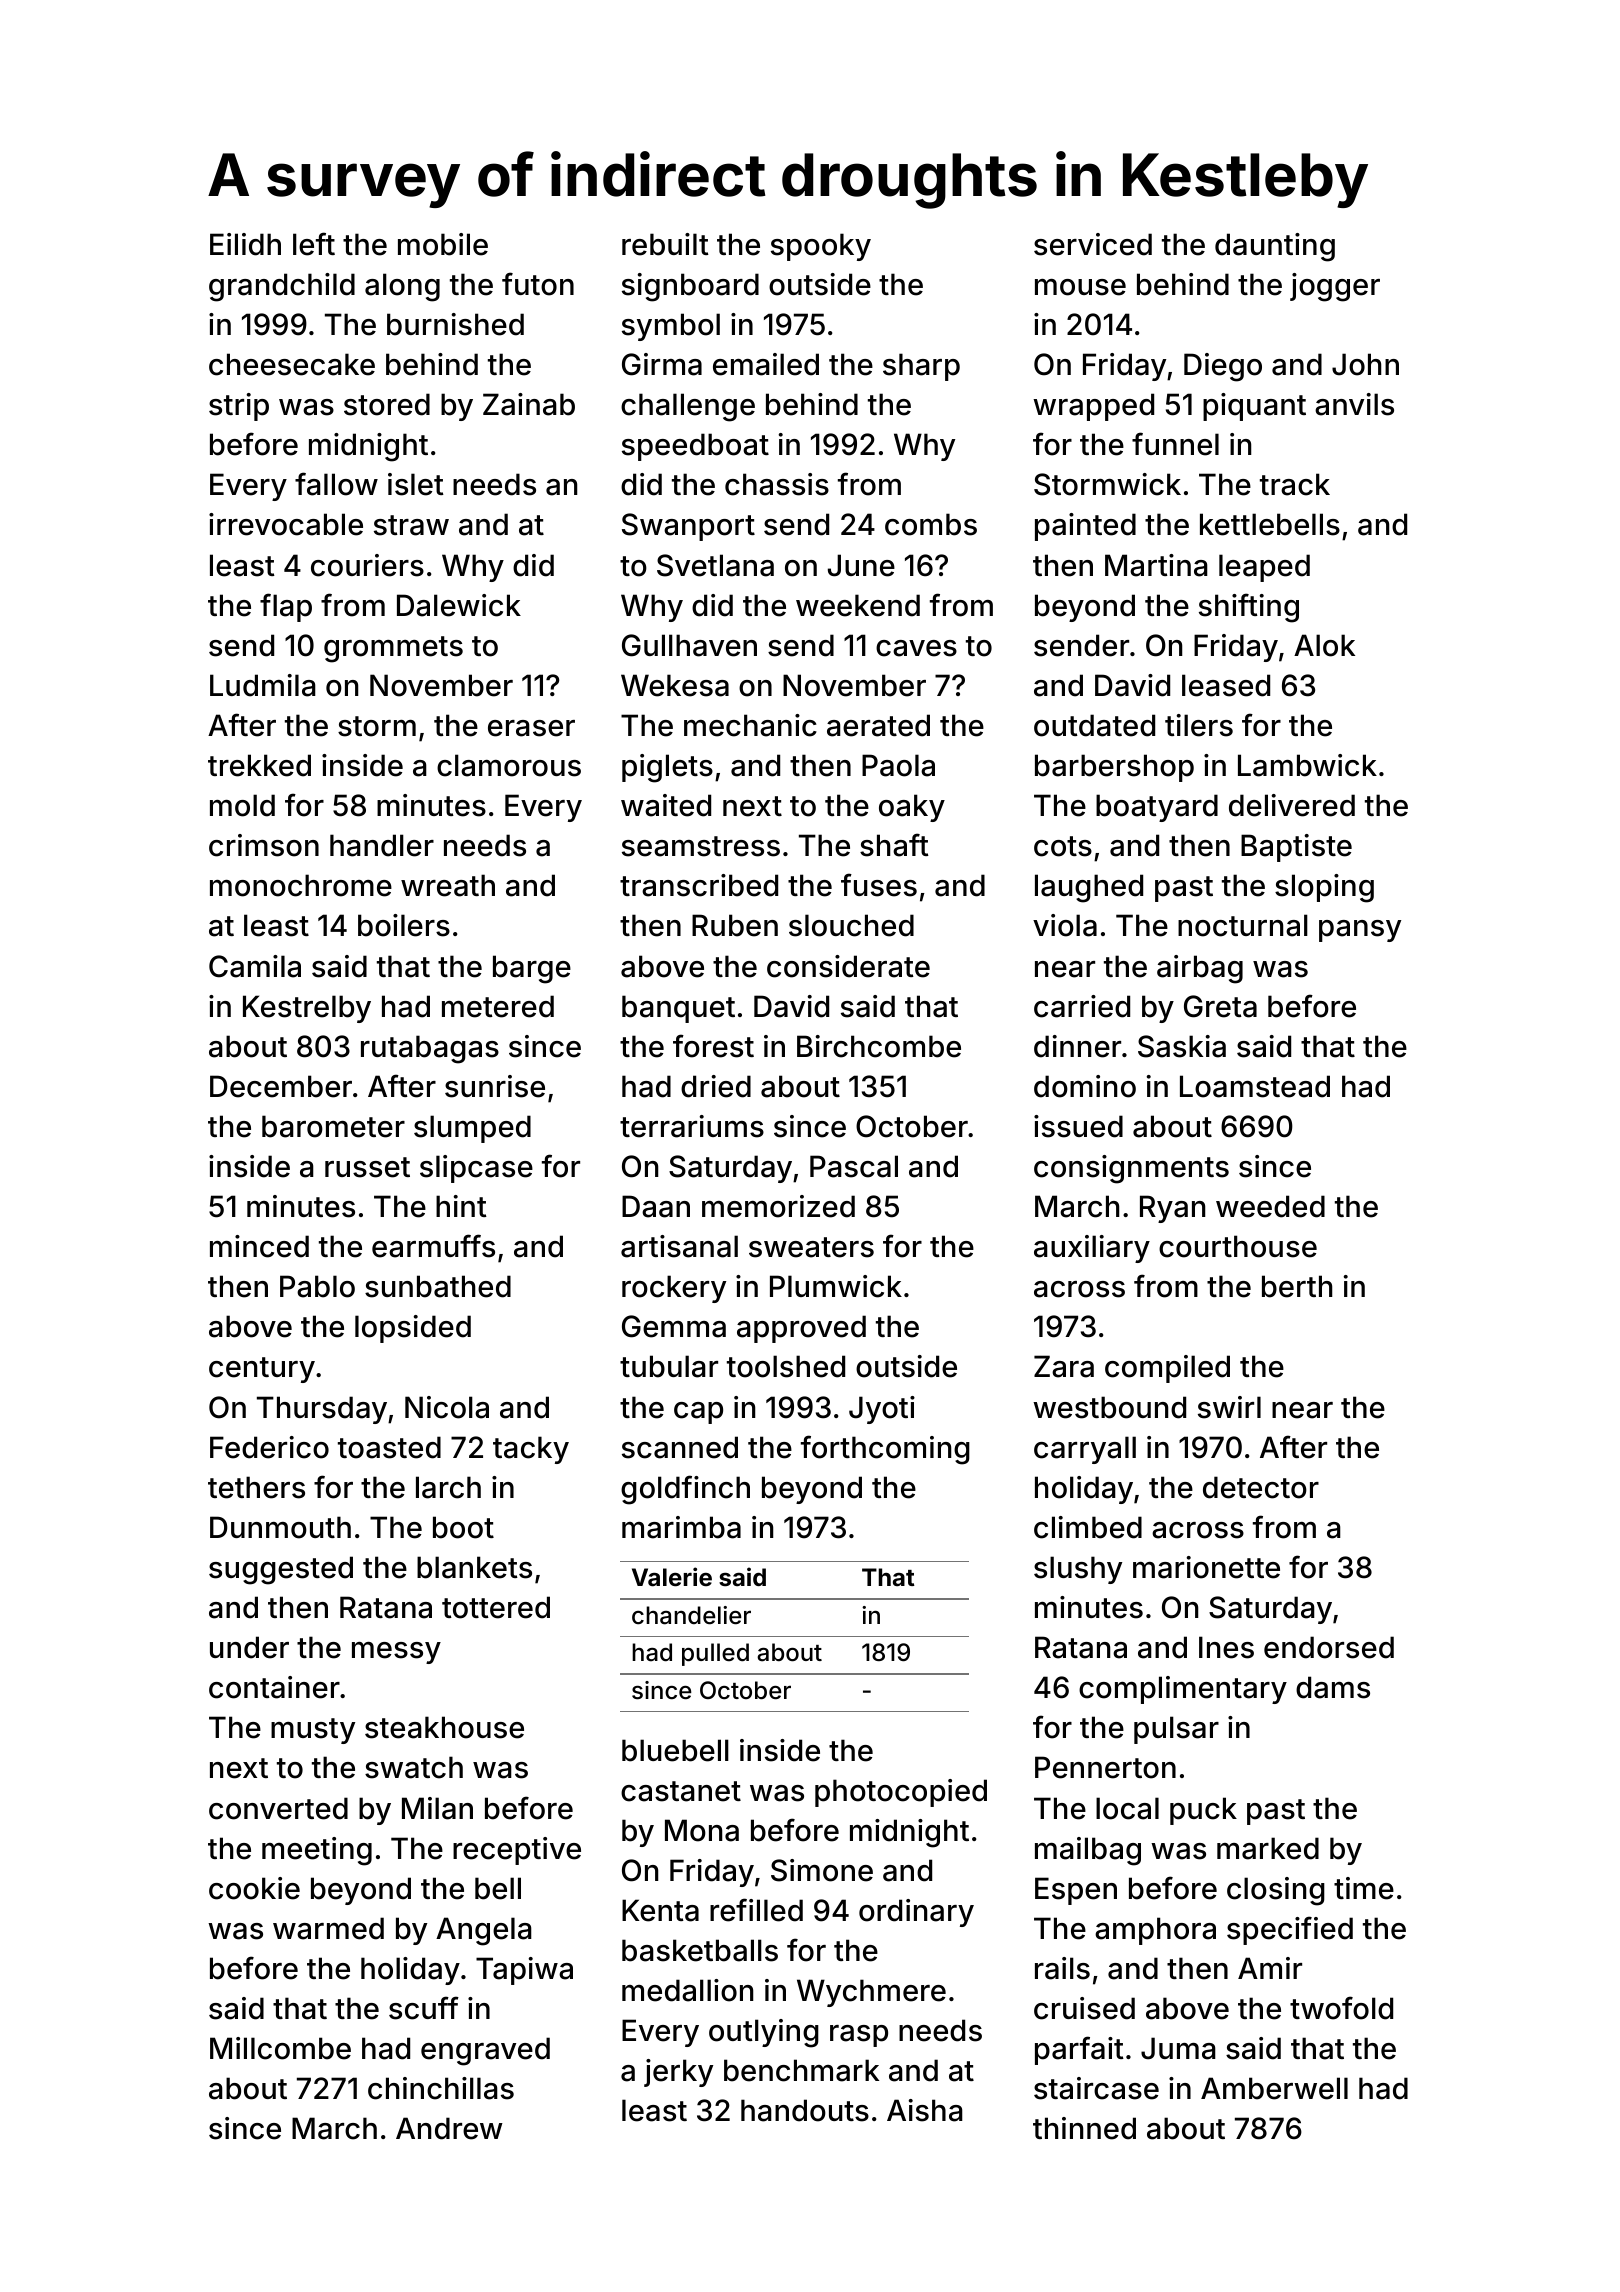 This image has height=2292, width=1620. Describe the element at coordinates (882, 1410) in the image. I see `Jyoti` at that location.
